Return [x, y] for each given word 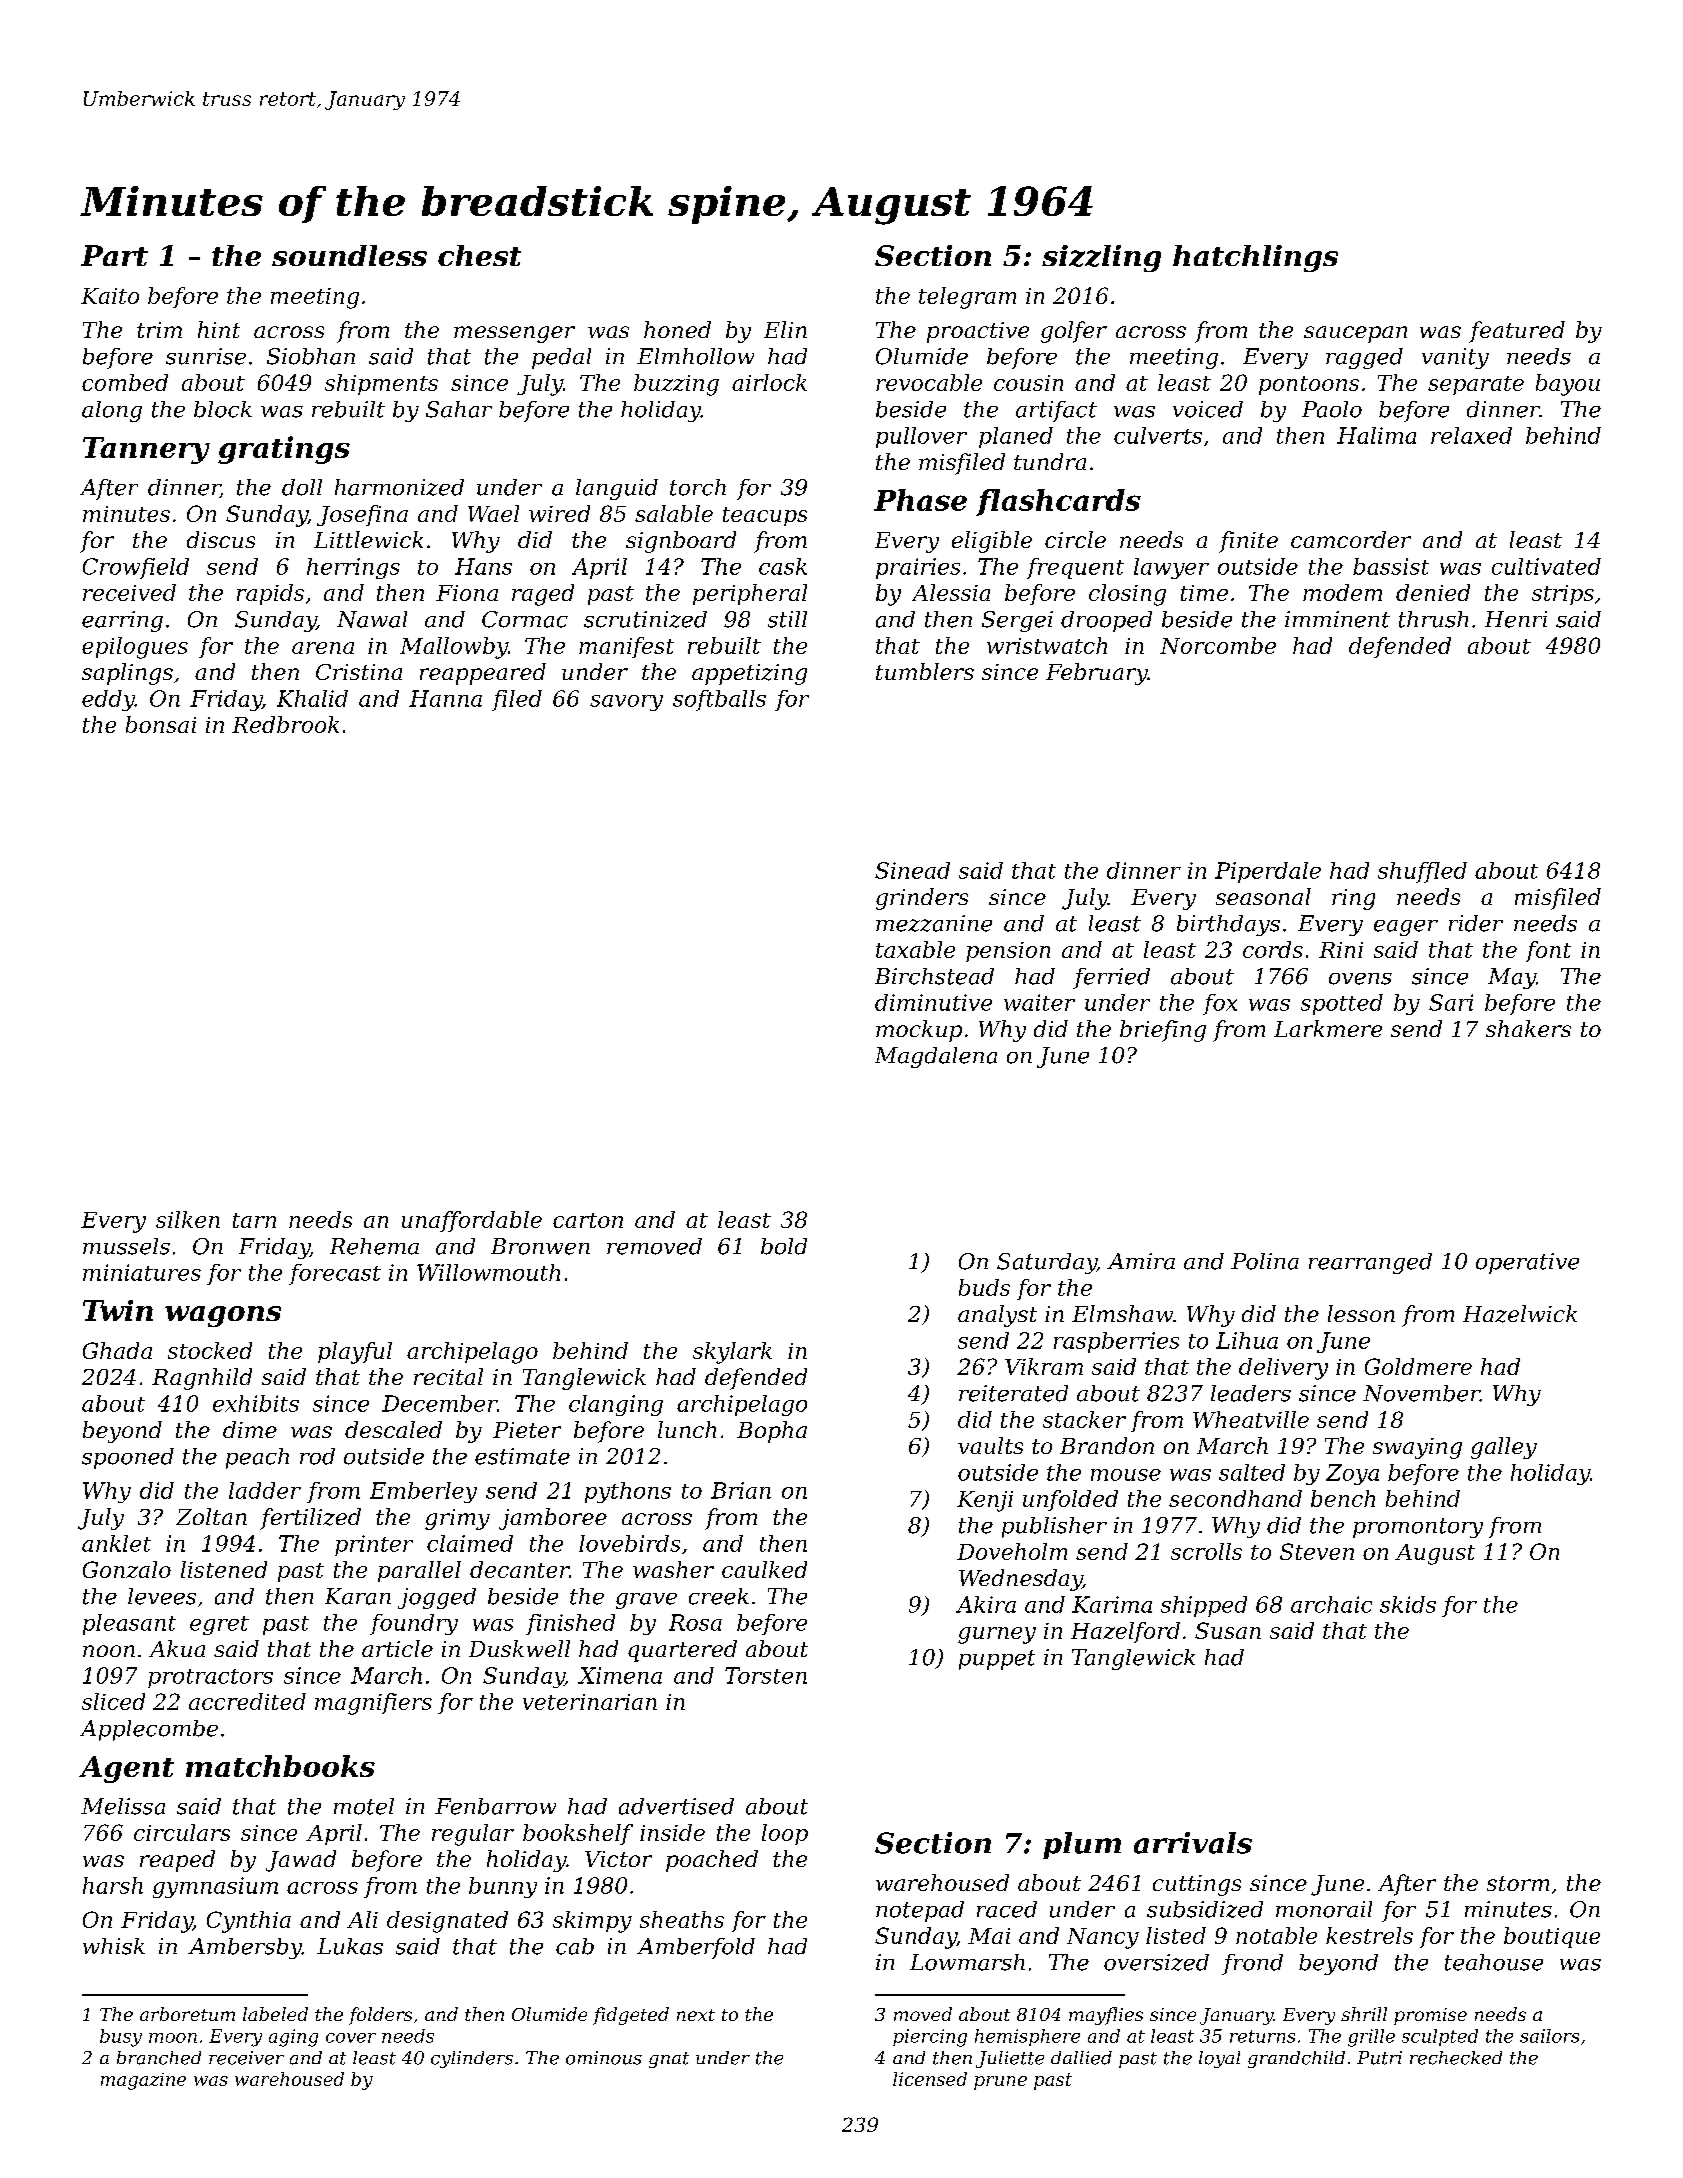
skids [1408, 1604]
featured [1517, 332]
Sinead [912, 870]
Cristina [359, 672]
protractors [210, 1678]
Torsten [766, 1675]
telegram [967, 298]
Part [114, 255]
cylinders [472, 2059]
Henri [1516, 619]
